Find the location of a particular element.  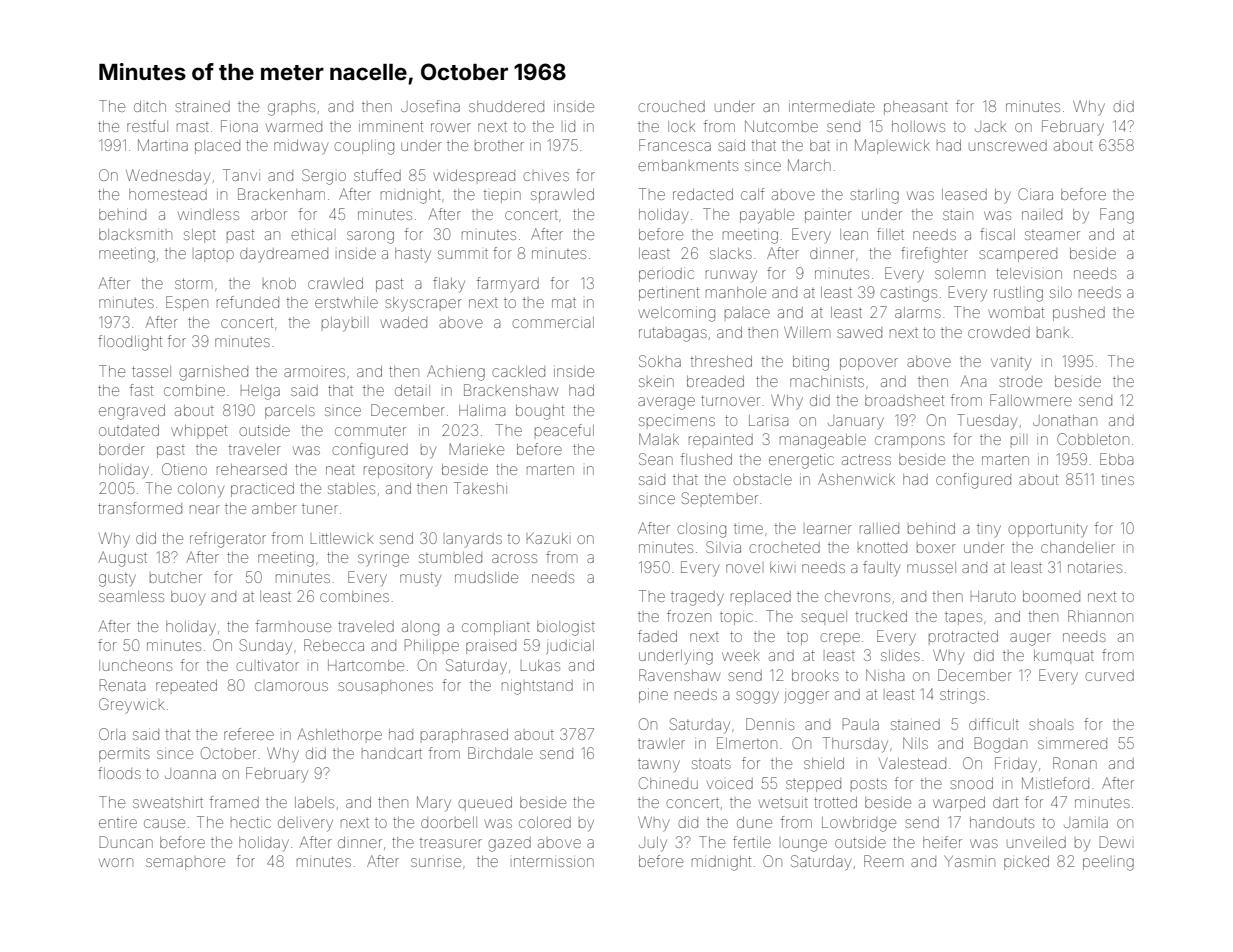

tiepin is located at coordinates (502, 196).
